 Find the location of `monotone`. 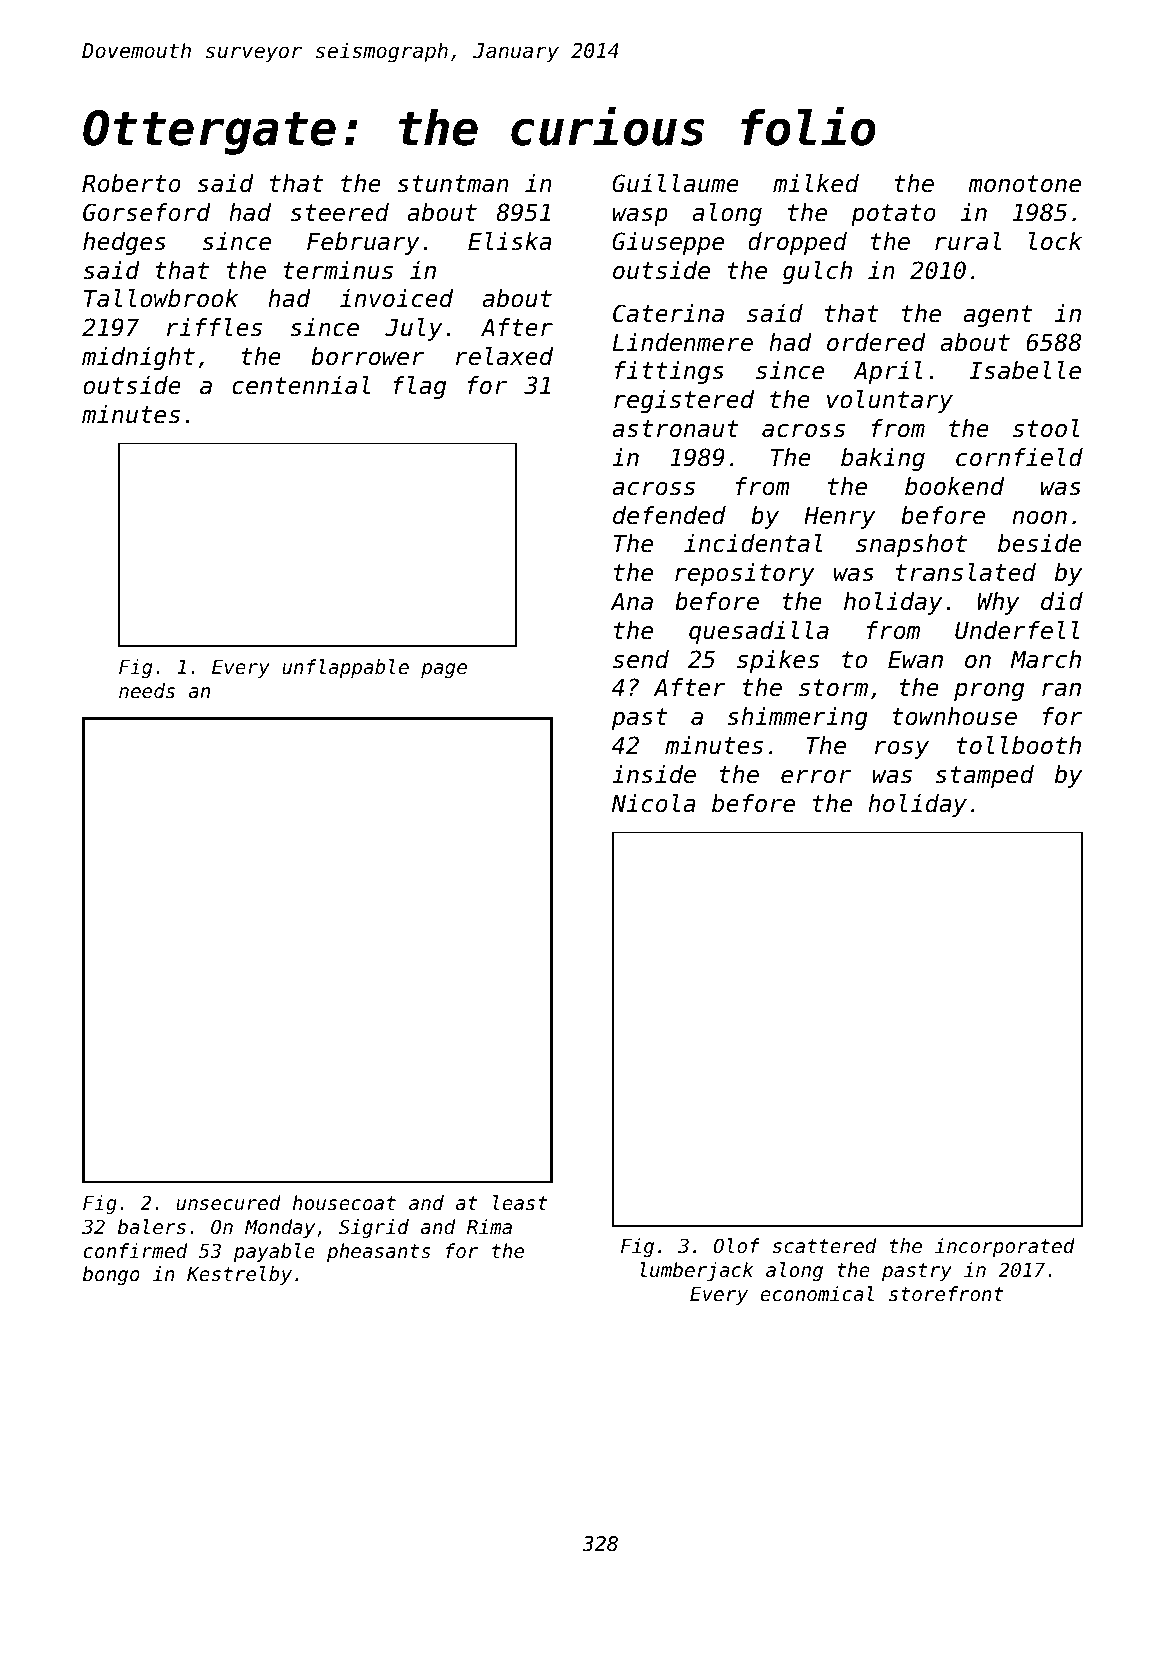

monotone is located at coordinates (1024, 184).
